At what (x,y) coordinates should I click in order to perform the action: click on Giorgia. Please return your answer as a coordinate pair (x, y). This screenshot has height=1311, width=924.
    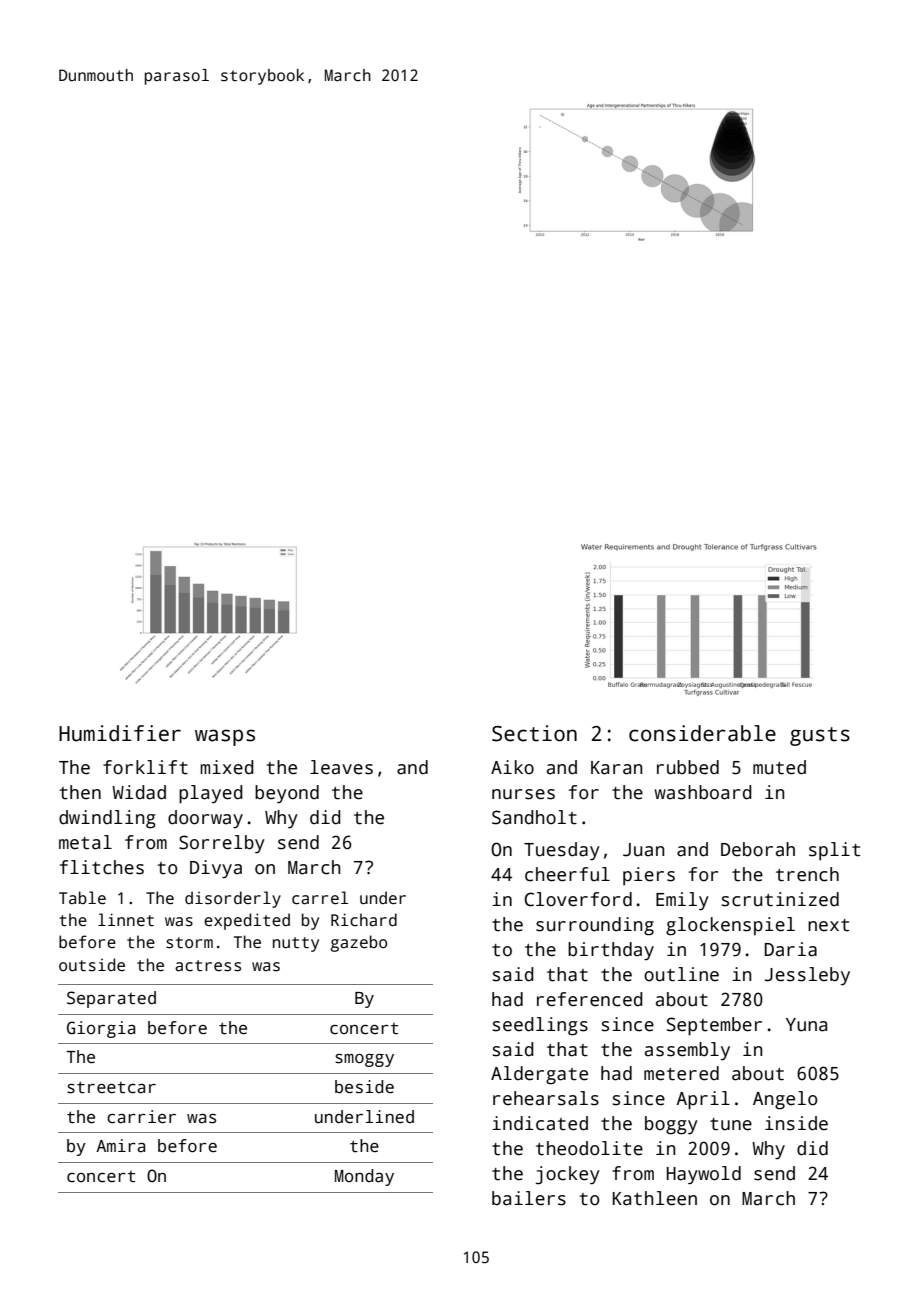
    Looking at the image, I should click on (101, 1029).
